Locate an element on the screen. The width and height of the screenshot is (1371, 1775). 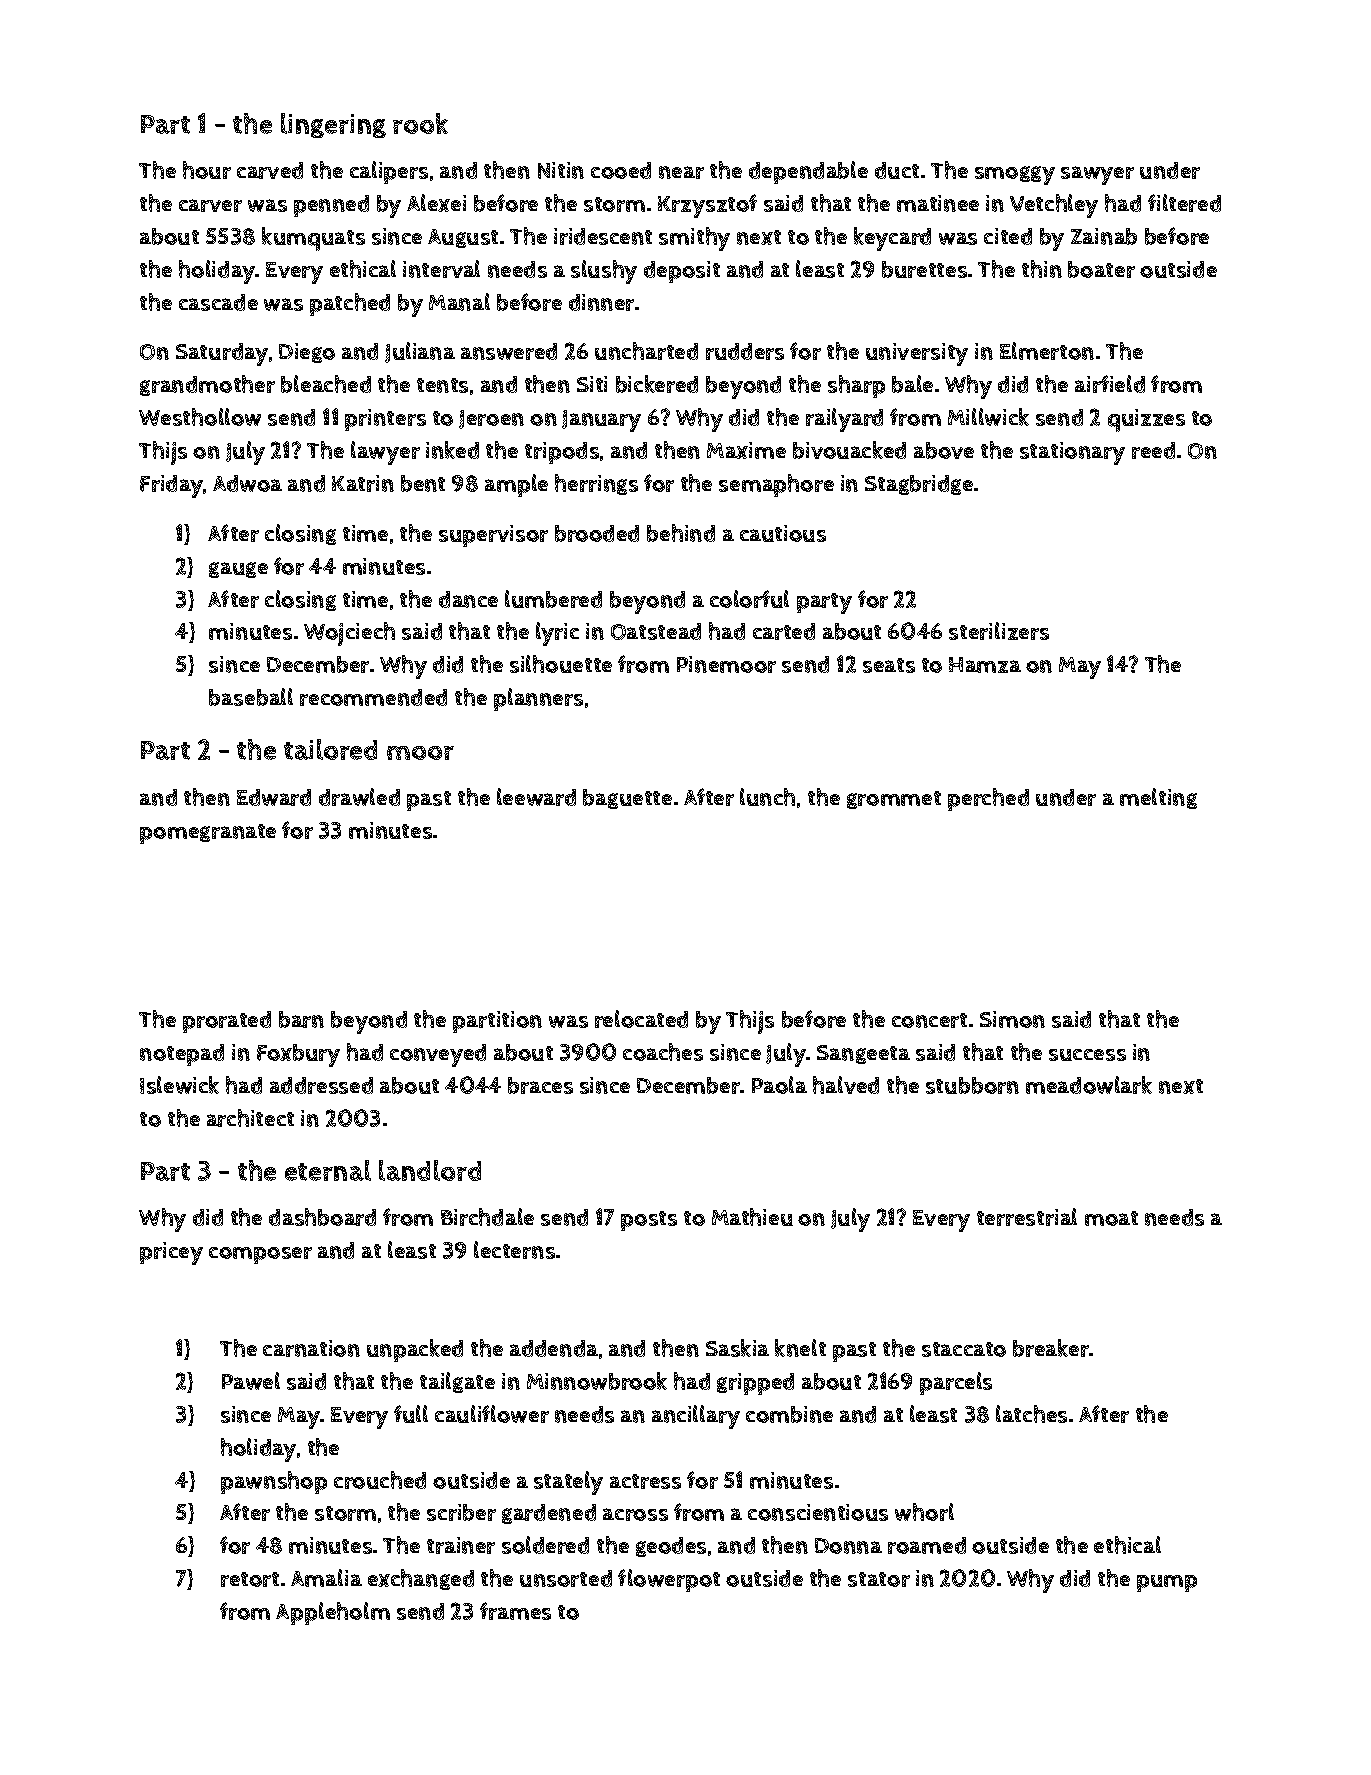
frames is located at coordinates (515, 1611).
